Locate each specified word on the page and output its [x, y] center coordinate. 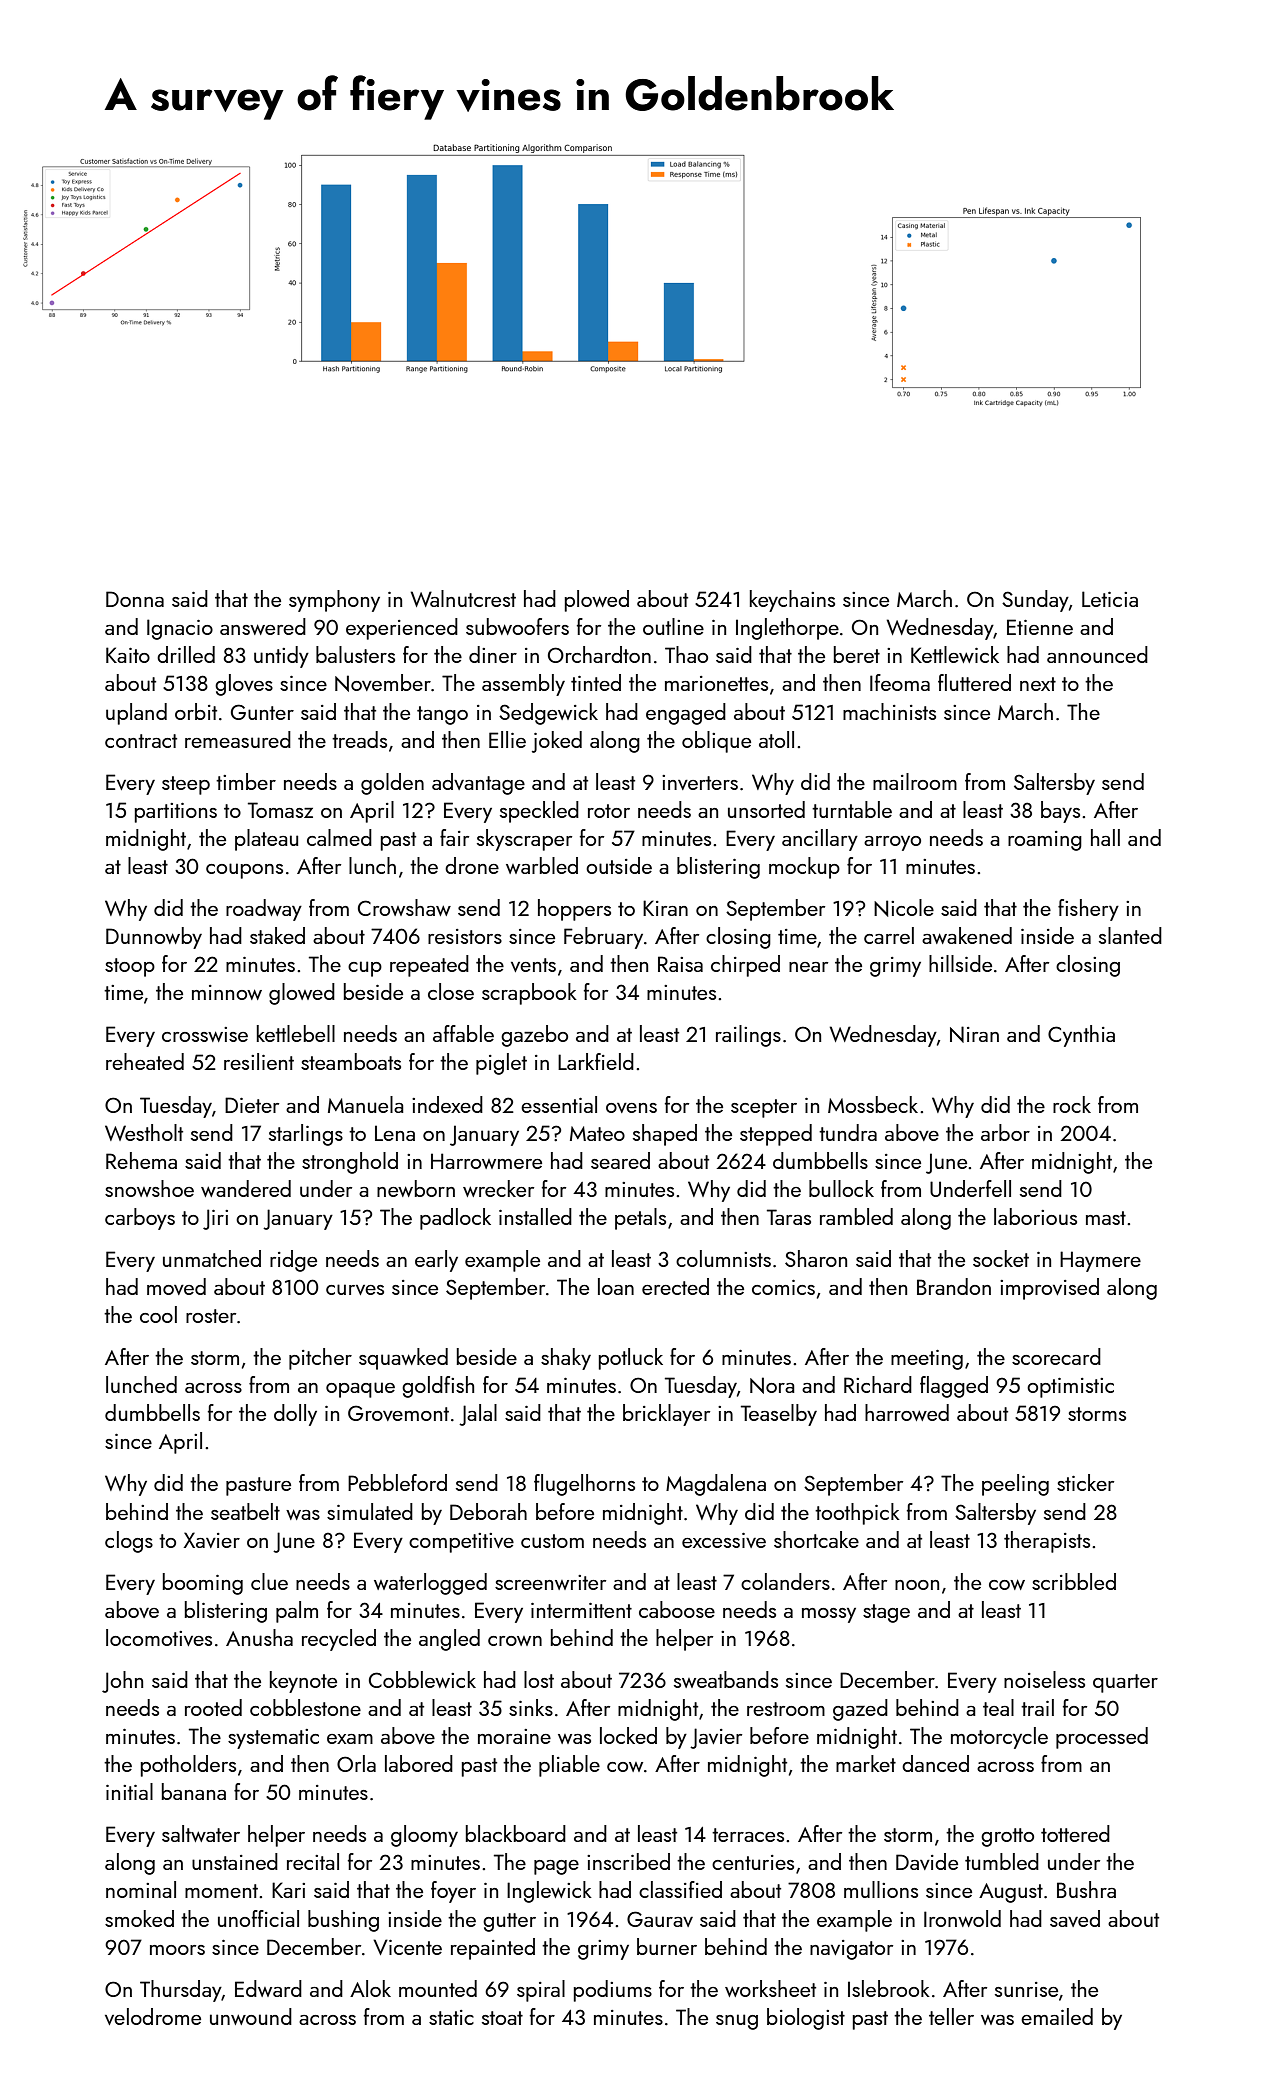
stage [886, 1613]
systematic [273, 1739]
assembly [523, 685]
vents [533, 965]
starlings [306, 1135]
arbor [1005, 1132]
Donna [135, 599]
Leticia [1110, 599]
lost [539, 1679]
